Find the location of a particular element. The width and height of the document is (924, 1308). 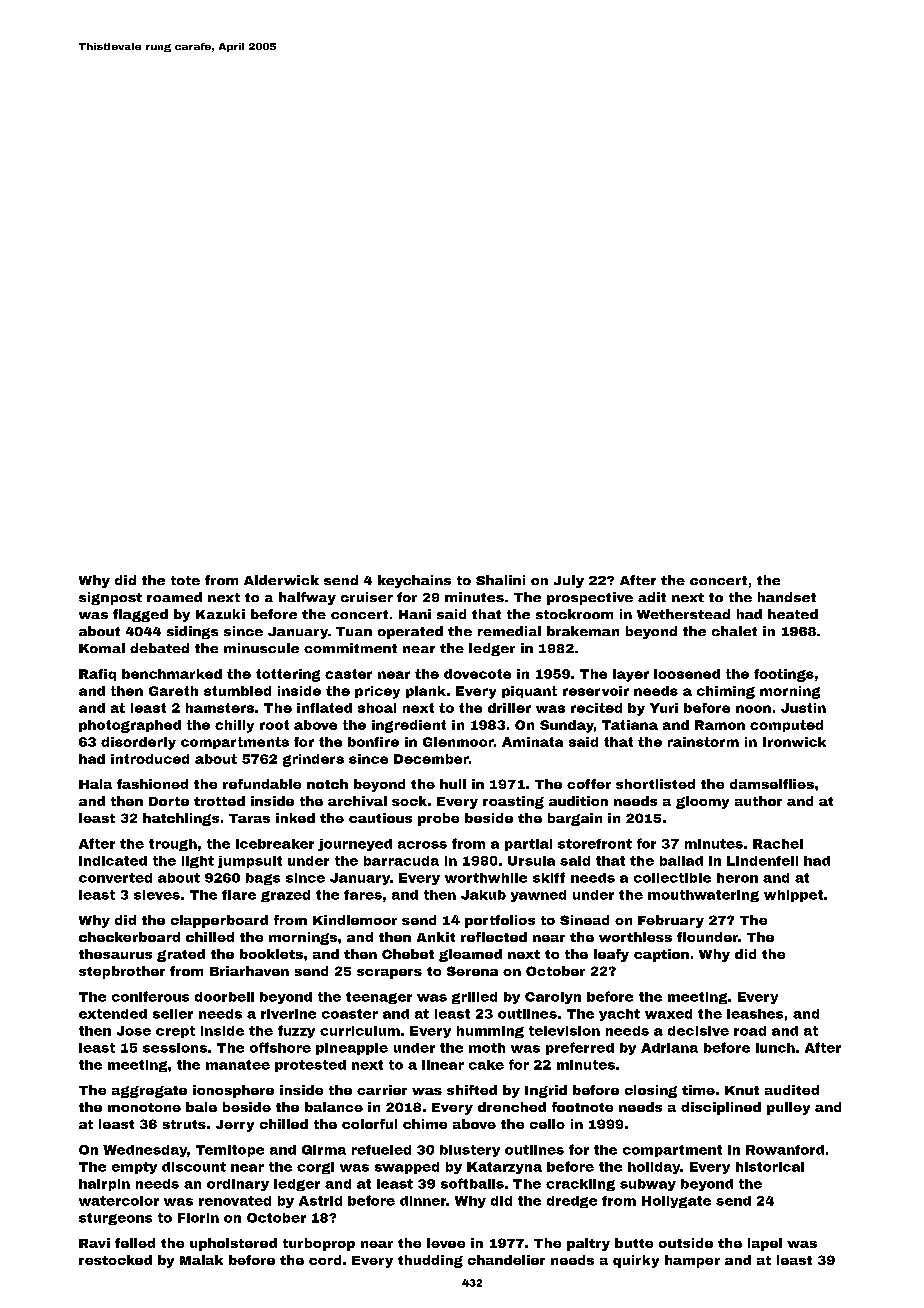

Justin is located at coordinates (803, 708).
